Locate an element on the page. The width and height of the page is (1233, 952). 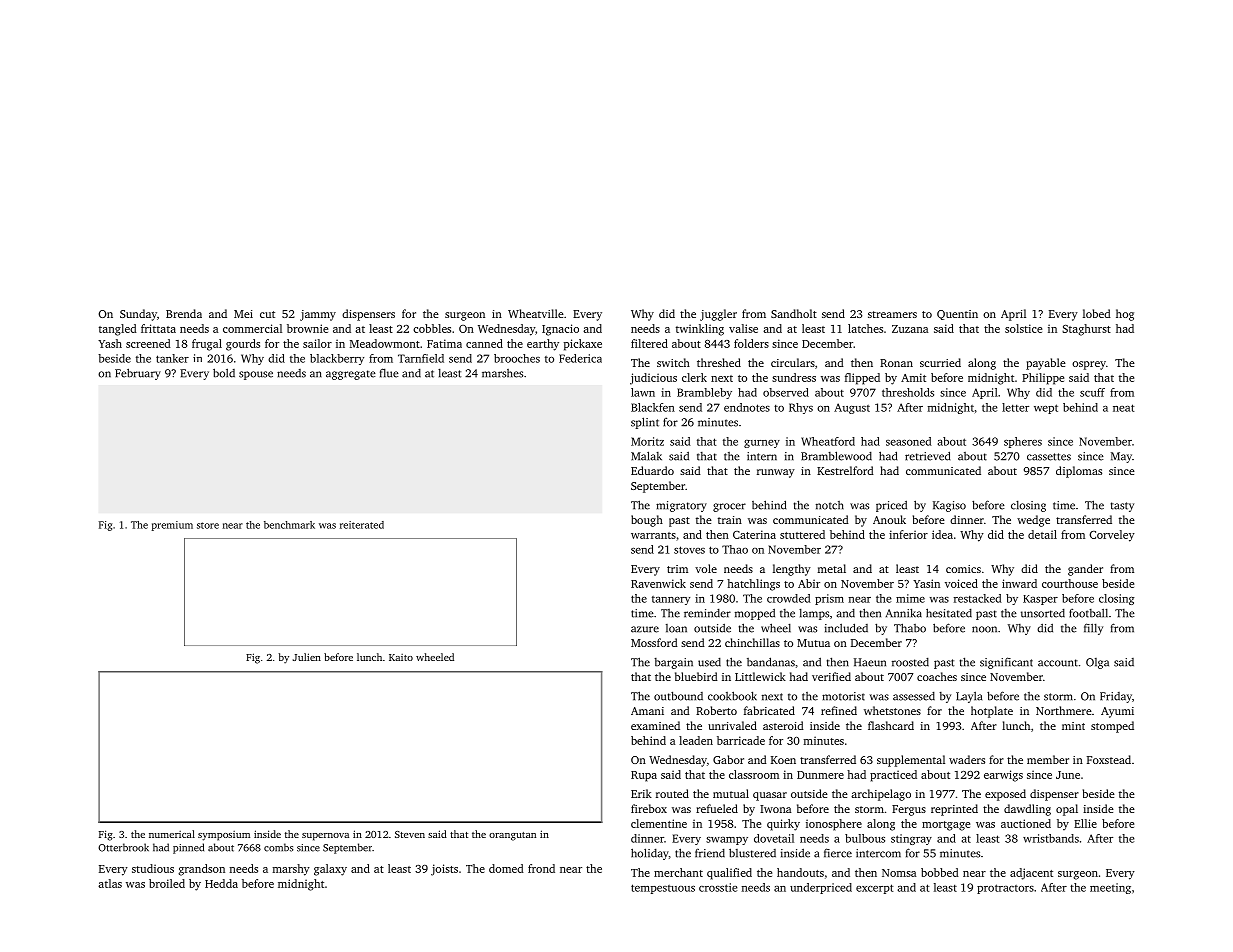
whetstones is located at coordinates (892, 710).
